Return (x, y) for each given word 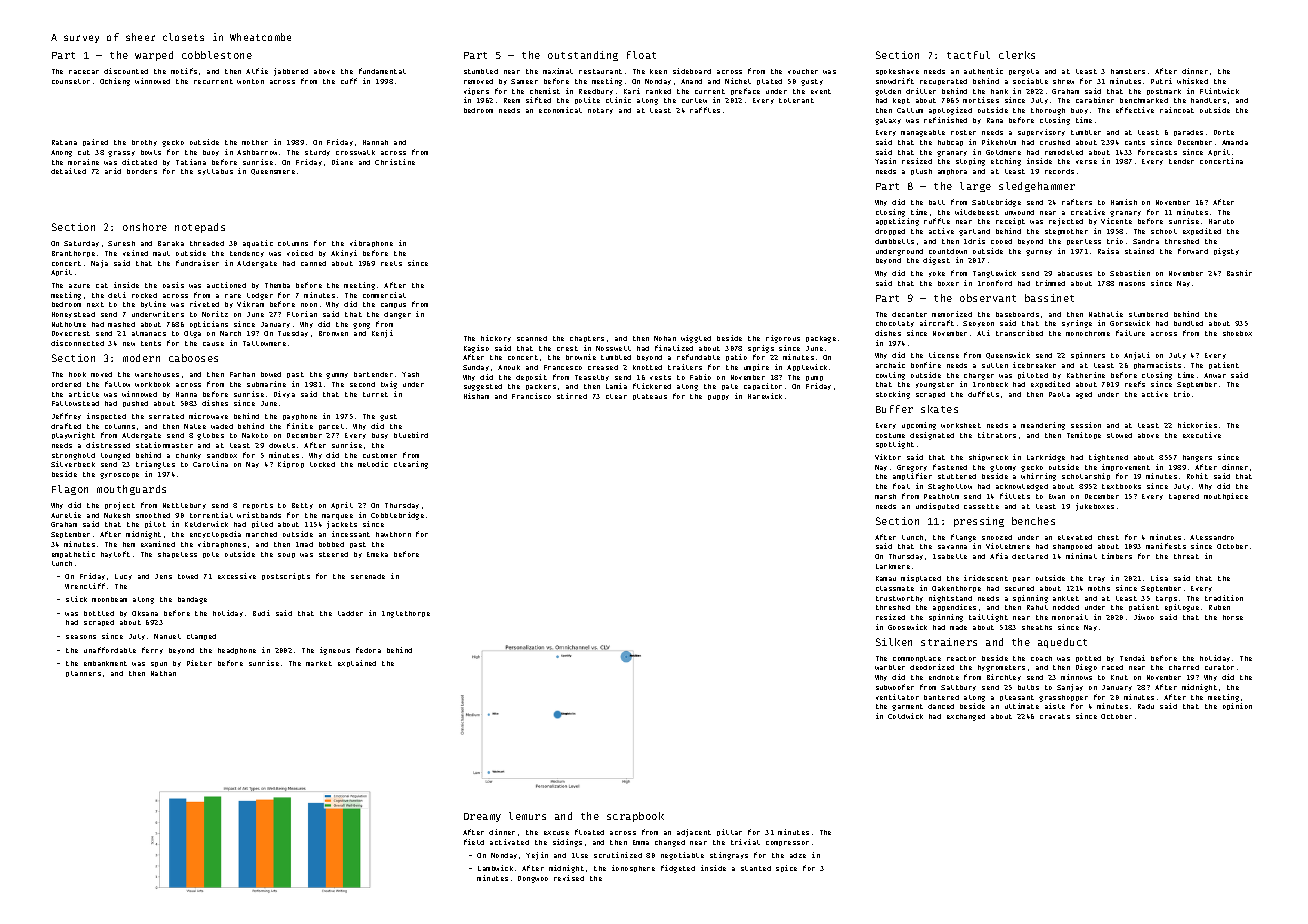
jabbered (291, 72)
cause (213, 344)
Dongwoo (533, 879)
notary (600, 111)
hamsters (1128, 71)
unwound (1019, 212)
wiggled (696, 339)
